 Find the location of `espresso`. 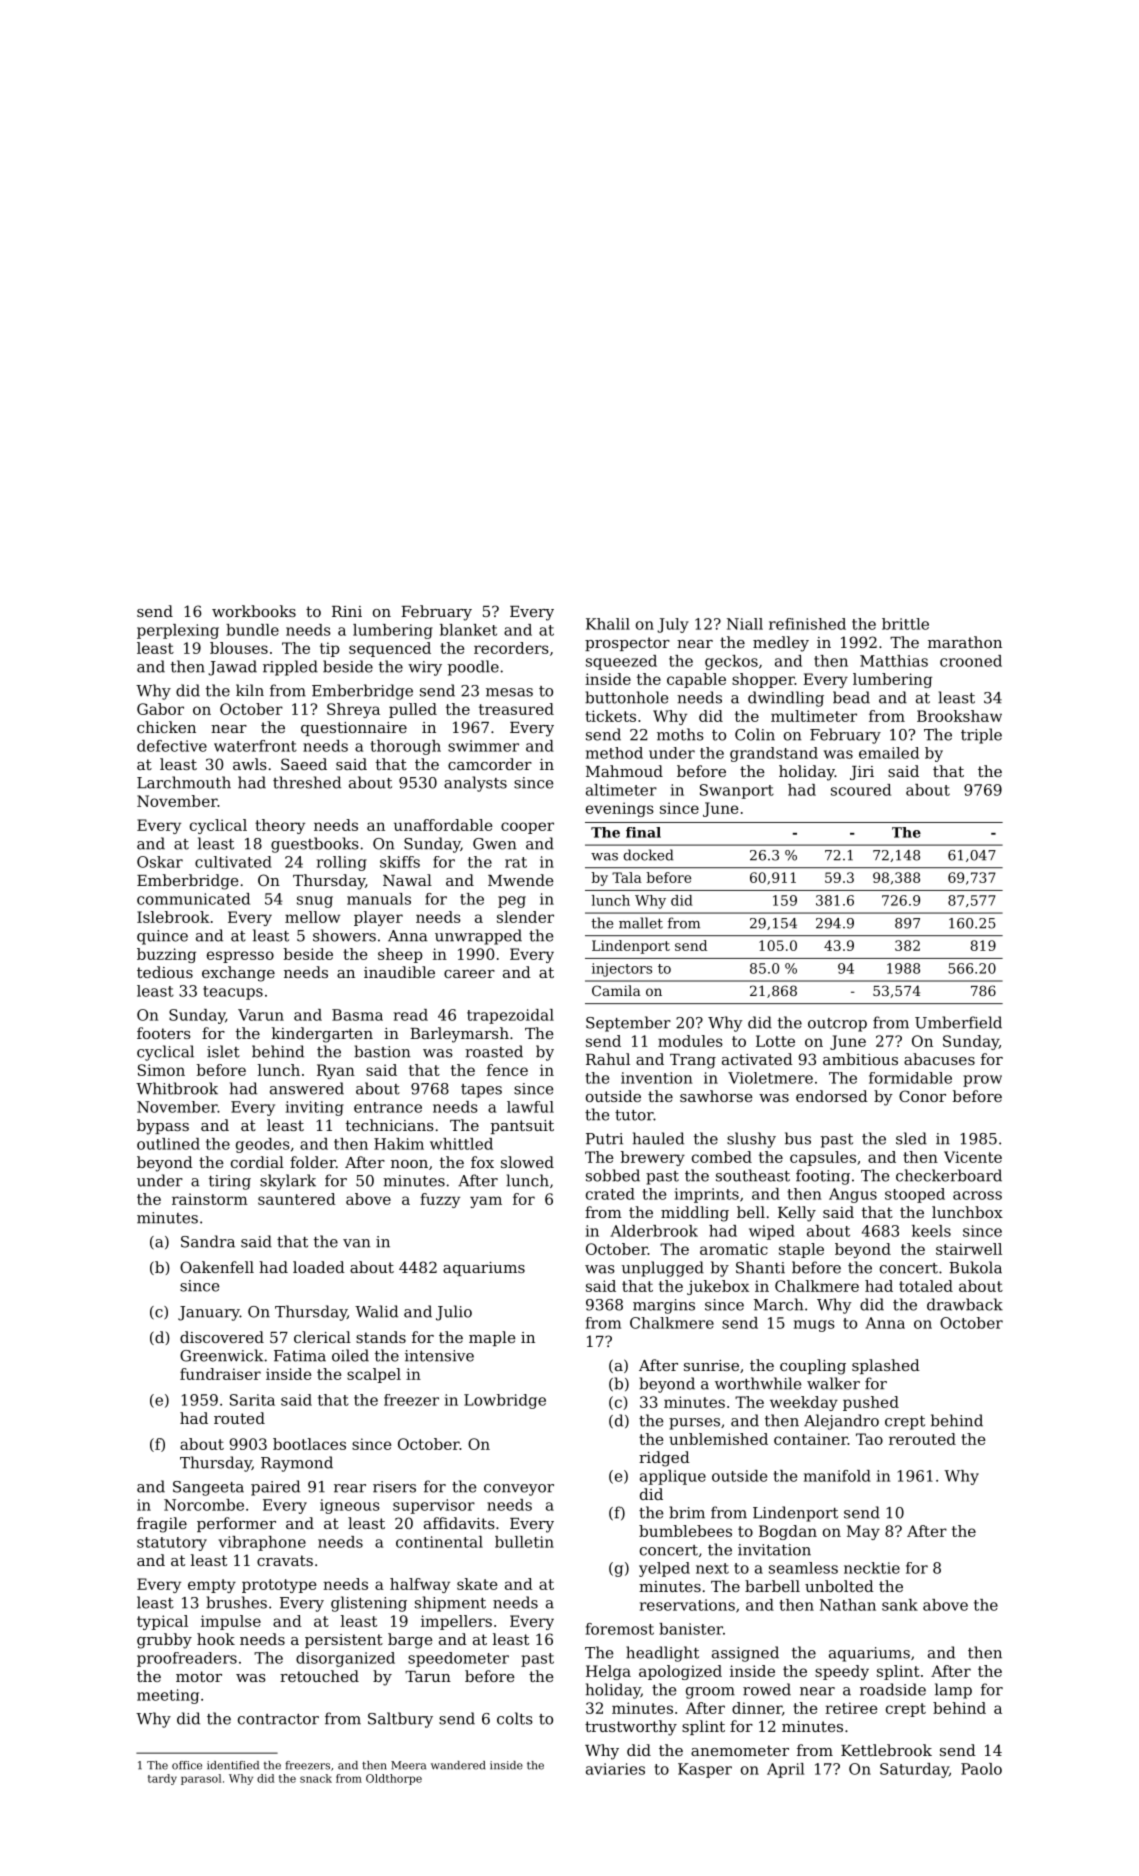

espresso is located at coordinates (240, 957).
